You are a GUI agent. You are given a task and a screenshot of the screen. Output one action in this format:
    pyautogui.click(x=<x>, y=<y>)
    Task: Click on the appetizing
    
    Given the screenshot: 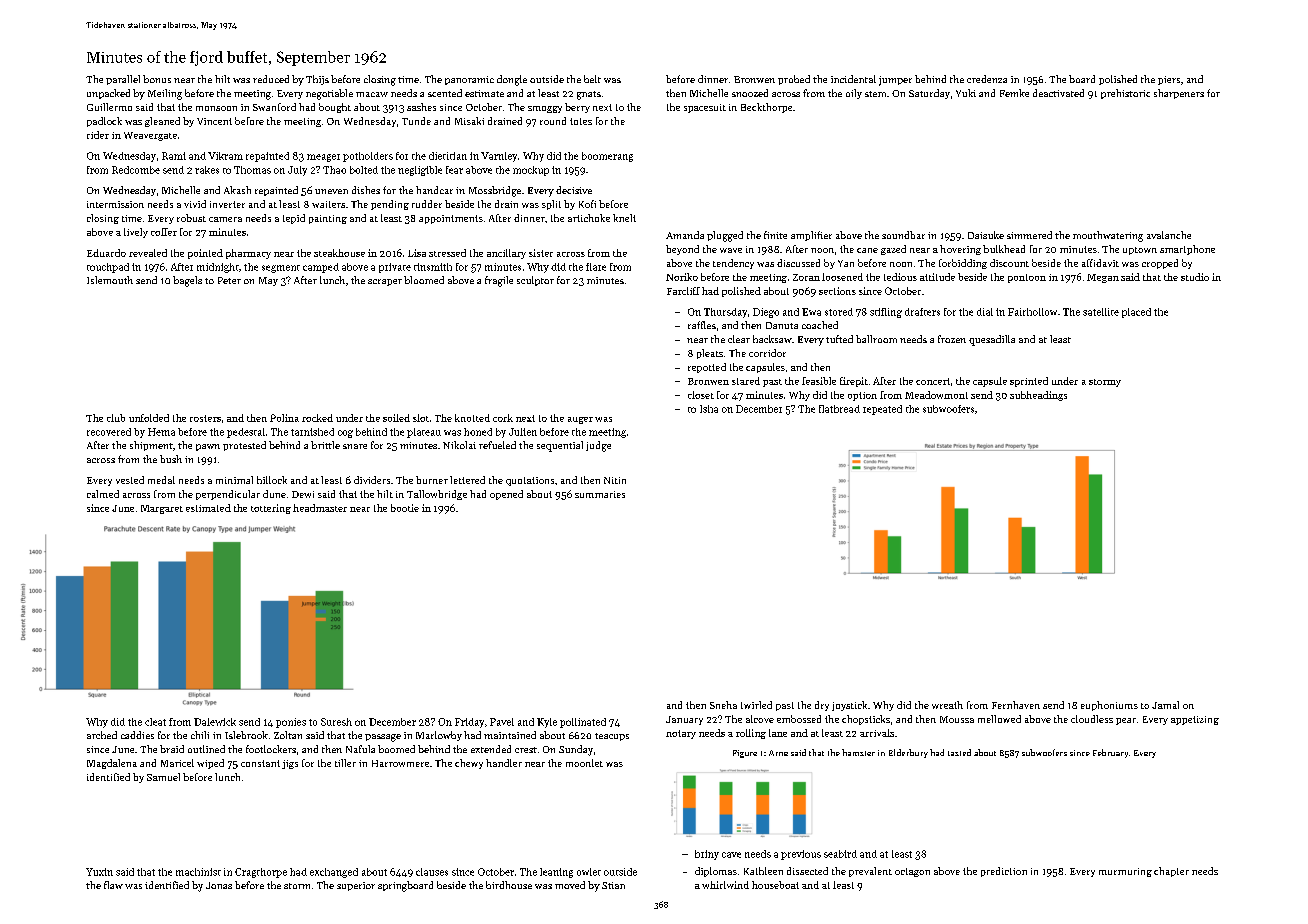 What is the action you would take?
    pyautogui.click(x=1195, y=720)
